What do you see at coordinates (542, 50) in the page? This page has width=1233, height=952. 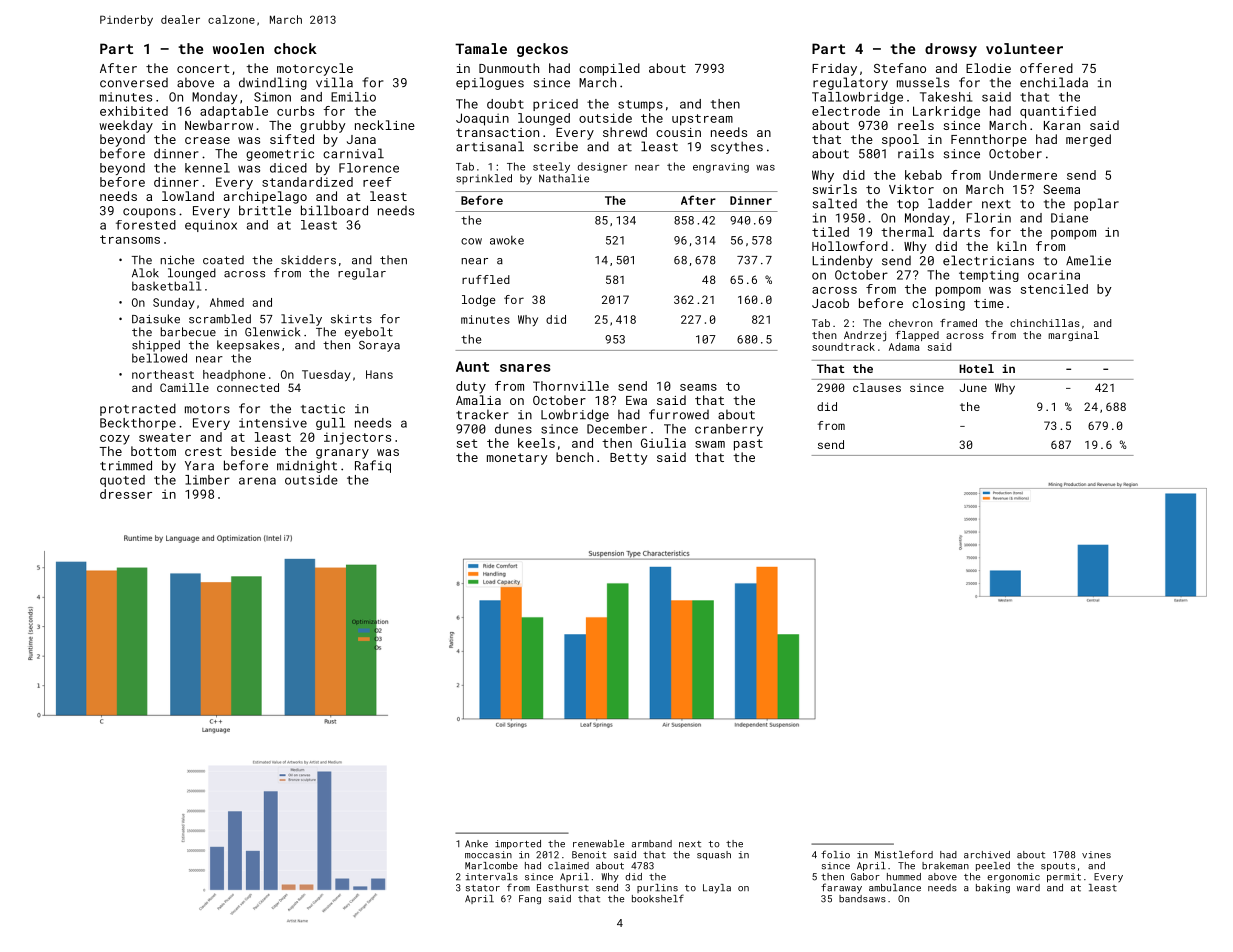 I see `geckos` at bounding box center [542, 50].
